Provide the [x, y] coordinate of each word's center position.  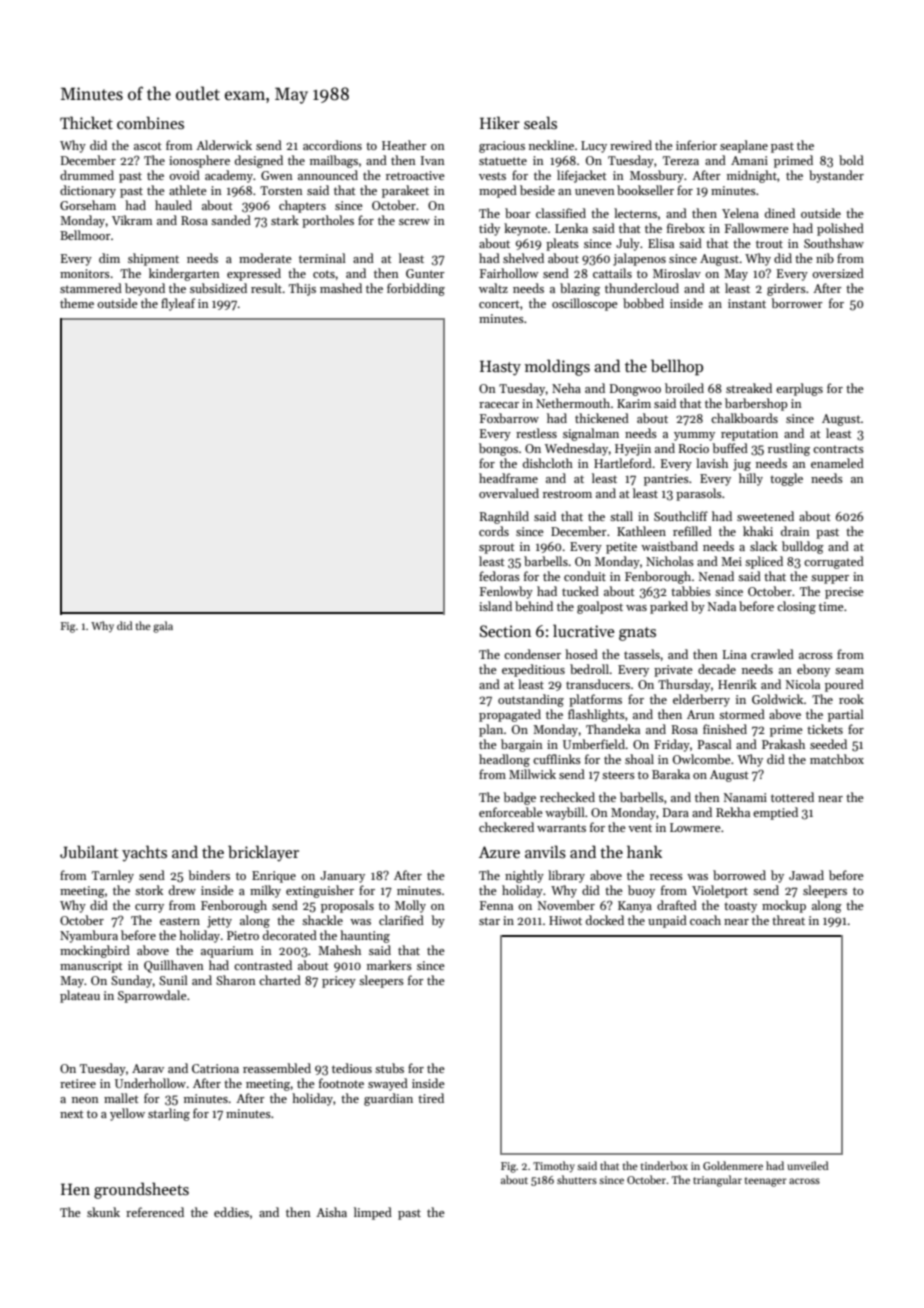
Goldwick [777, 699]
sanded [231, 220]
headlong [504, 760]
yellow [127, 1114]
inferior [696, 145]
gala [163, 627]
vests [492, 176]
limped [373, 1213]
